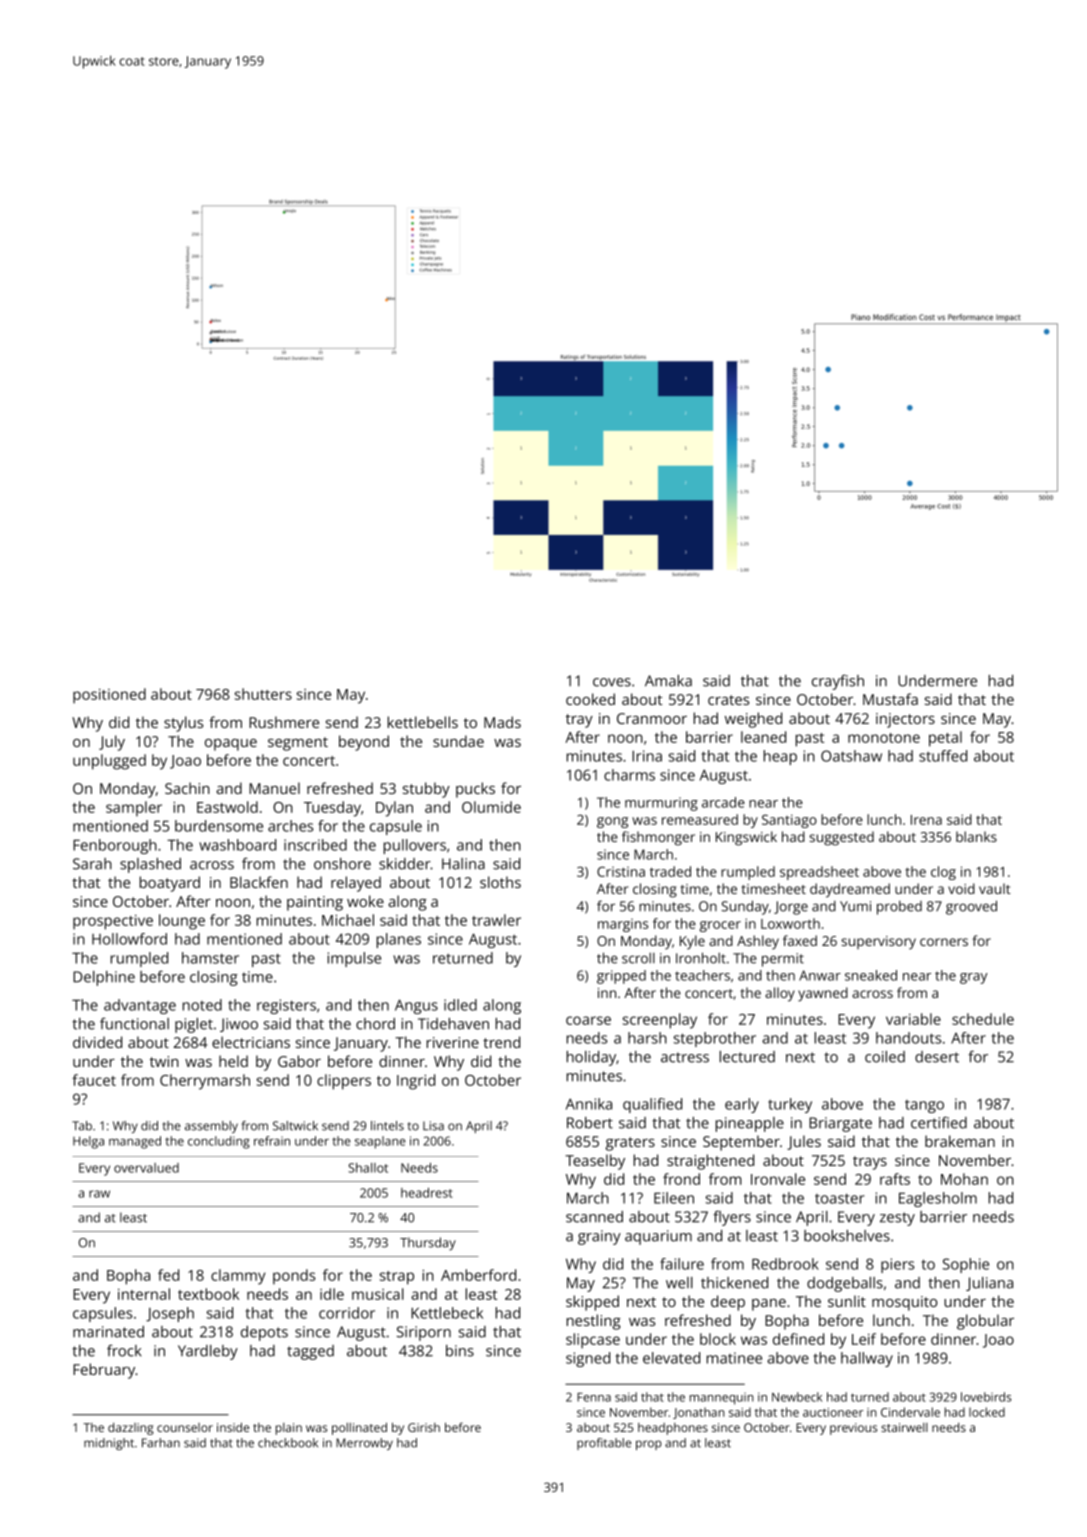  What do you see at coordinates (496, 920) in the image?
I see `trawler` at bounding box center [496, 920].
